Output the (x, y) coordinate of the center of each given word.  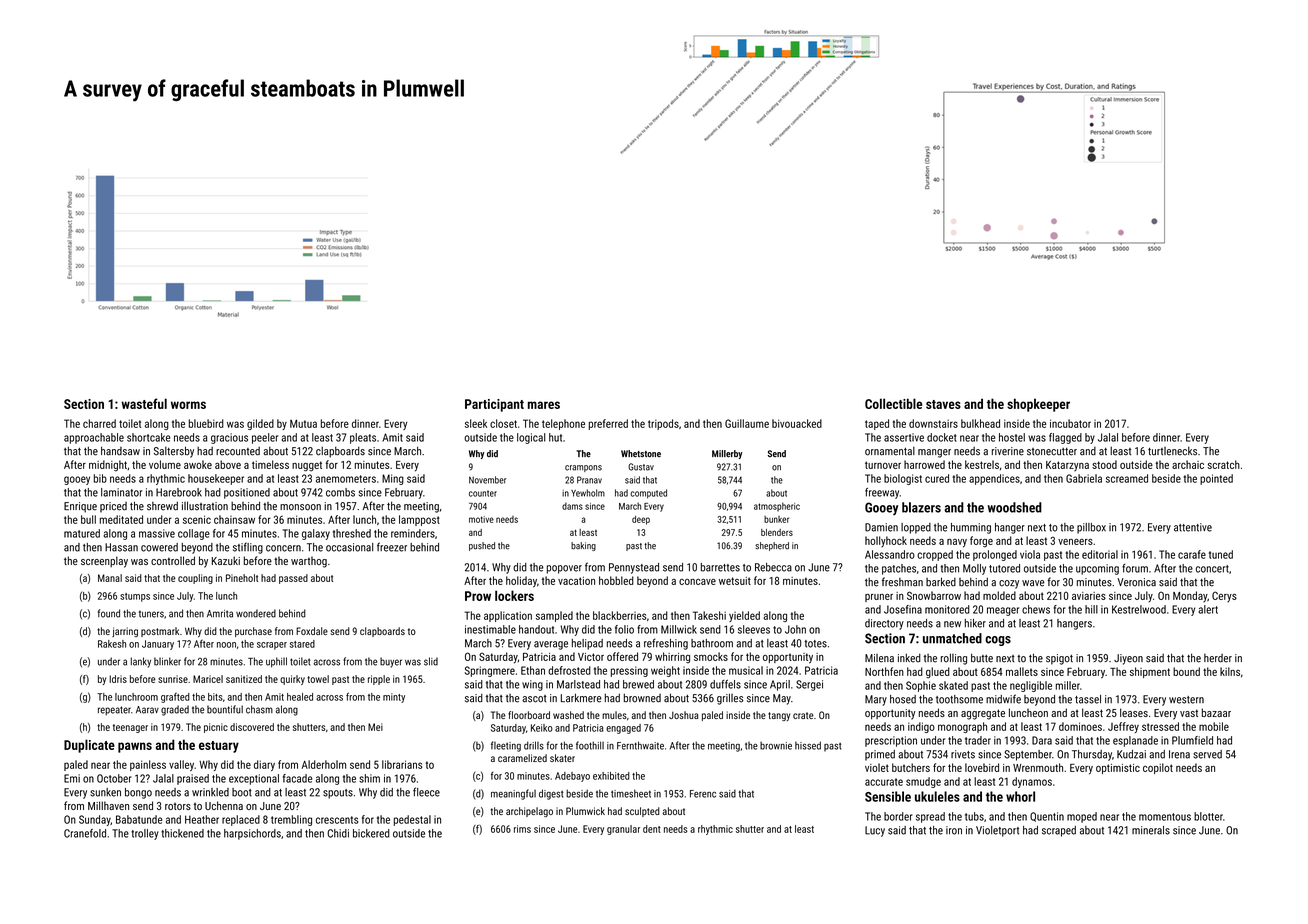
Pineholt (242, 578)
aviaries (1089, 596)
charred (99, 423)
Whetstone (641, 454)
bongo (138, 793)
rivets (963, 754)
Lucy (875, 831)
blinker (167, 661)
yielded (744, 616)
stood (1104, 464)
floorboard (529, 715)
